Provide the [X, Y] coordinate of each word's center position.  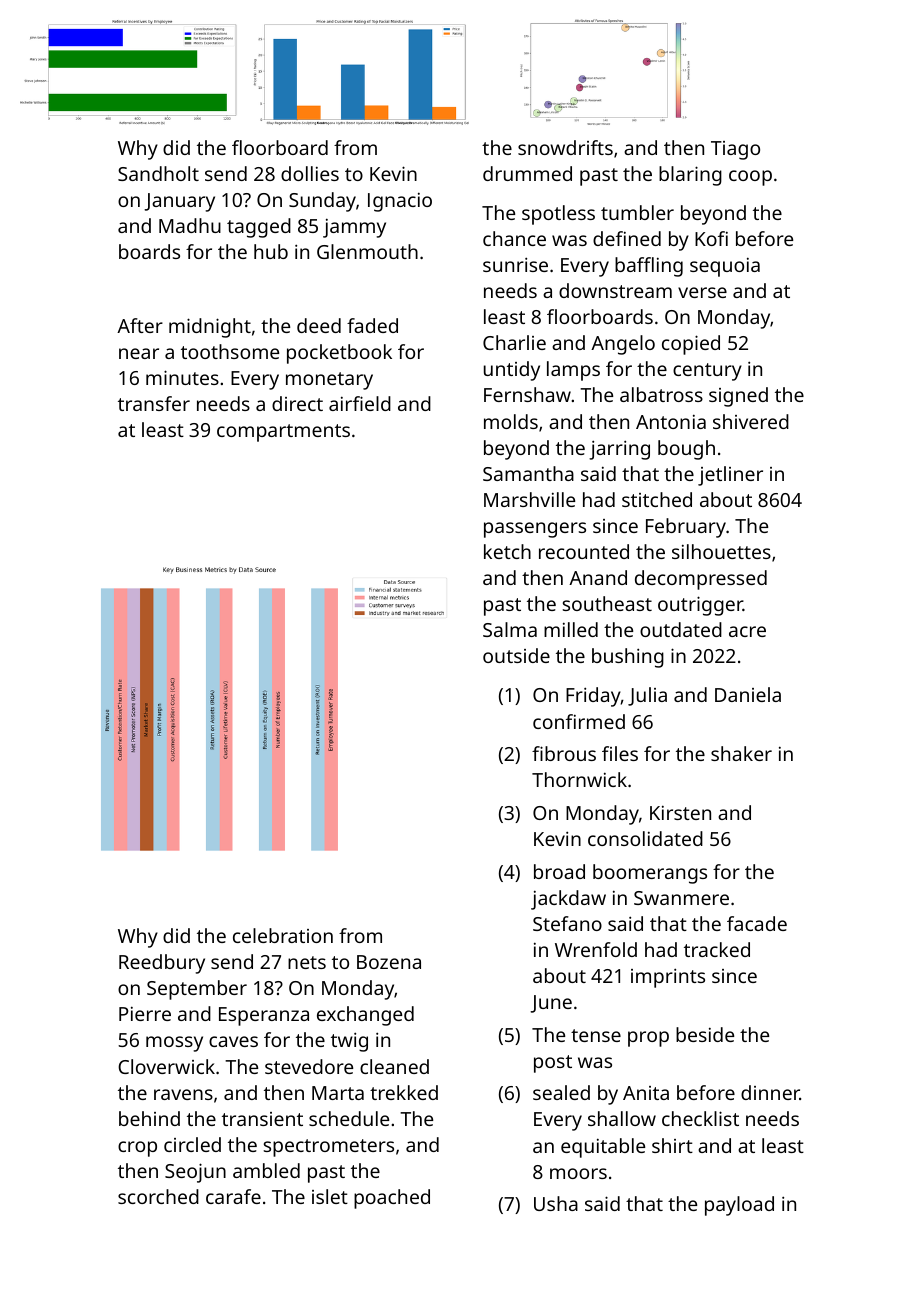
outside [516, 655]
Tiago [735, 150]
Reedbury [162, 964]
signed [738, 397]
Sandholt [158, 173]
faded [372, 325]
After [140, 325]
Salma [510, 629]
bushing [628, 658]
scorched [158, 1196]
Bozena [389, 962]
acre [747, 631]
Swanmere [681, 898]
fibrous [564, 753]
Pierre [145, 1013]
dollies [310, 173]
